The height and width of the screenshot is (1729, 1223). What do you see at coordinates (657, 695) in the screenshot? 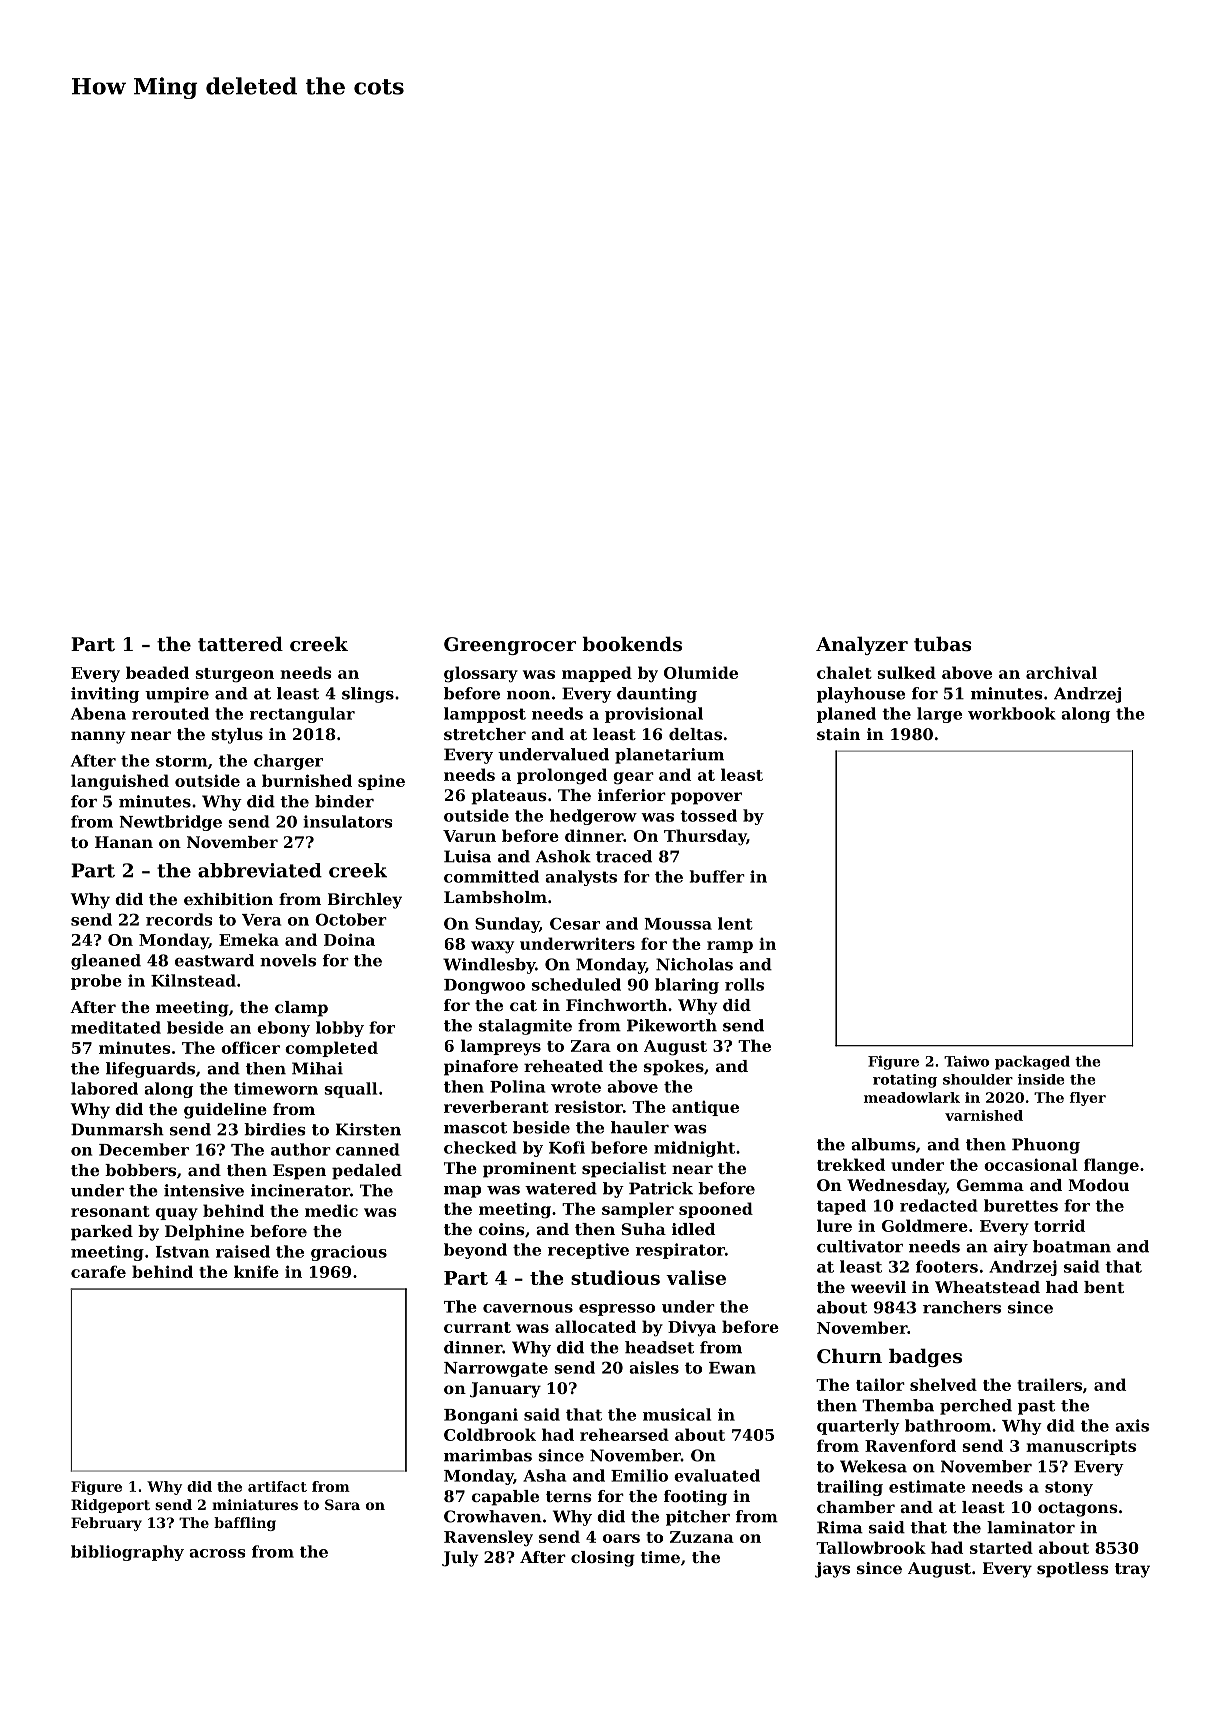
I see `daunting` at bounding box center [657, 695].
